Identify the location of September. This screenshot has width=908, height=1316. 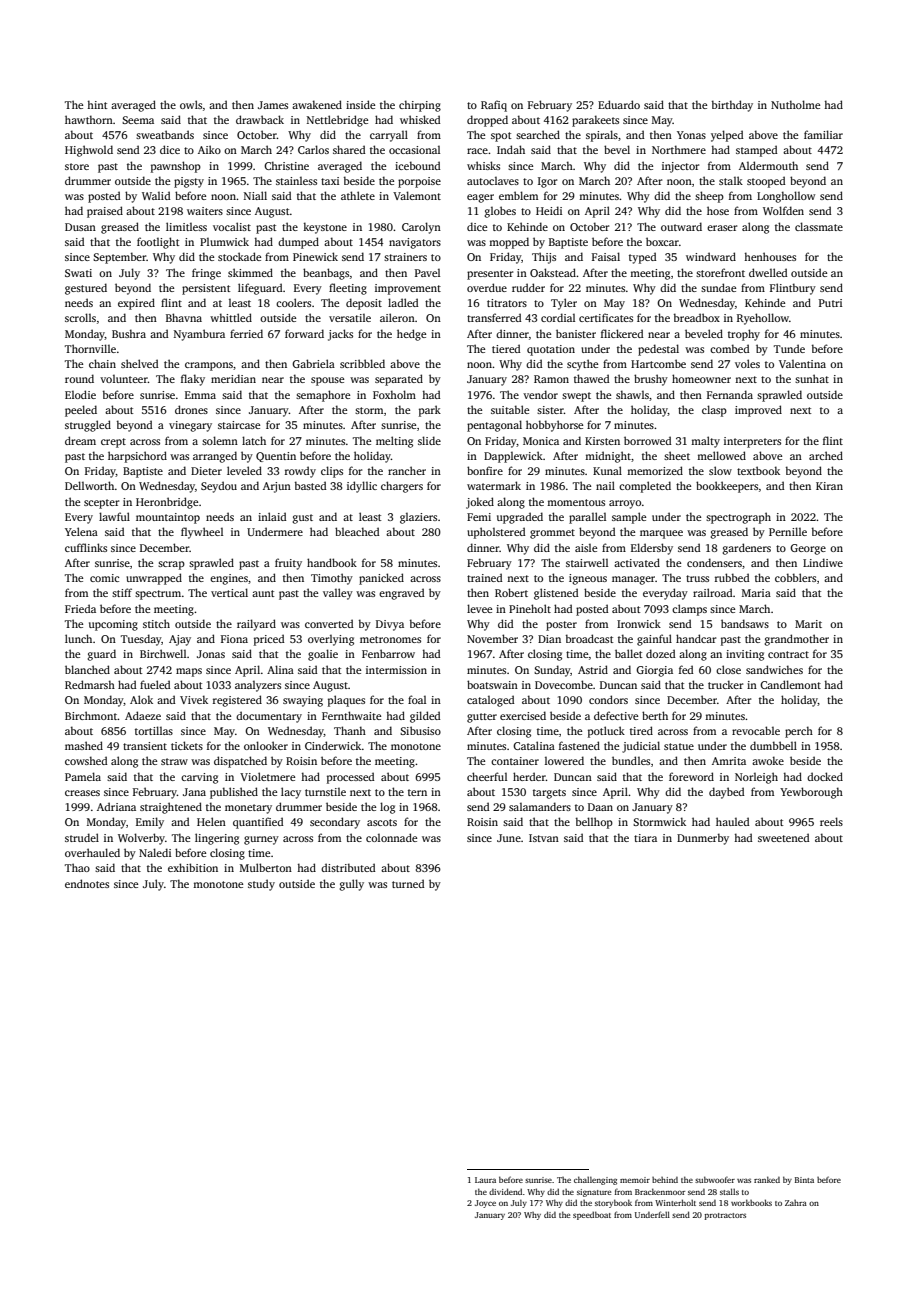
(120, 258).
